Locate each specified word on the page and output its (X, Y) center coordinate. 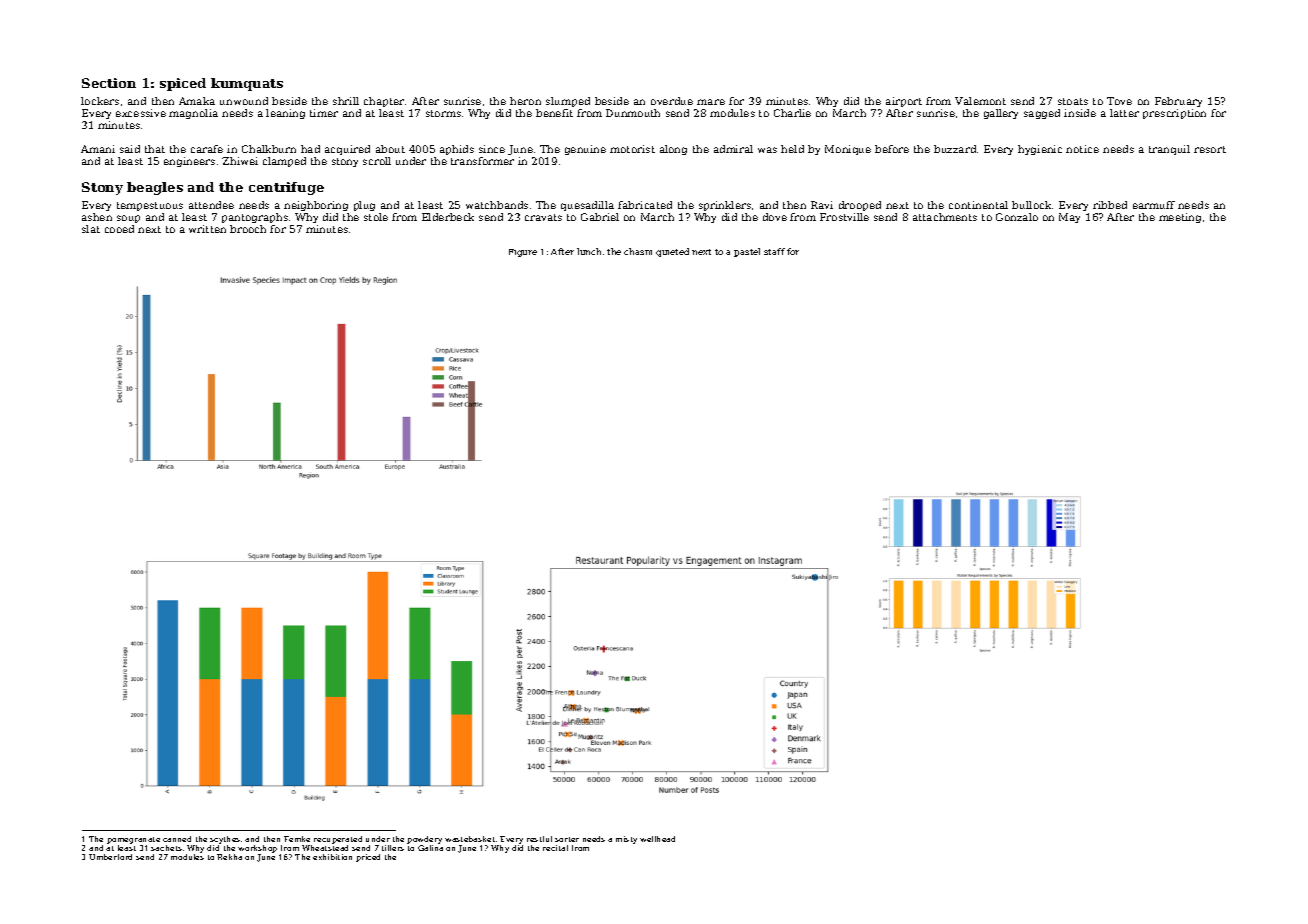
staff (774, 251)
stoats (1073, 101)
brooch (248, 229)
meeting (1180, 218)
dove (775, 217)
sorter (567, 839)
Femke (297, 839)
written (207, 229)
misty (626, 840)
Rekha (229, 857)
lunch (589, 251)
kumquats (247, 84)
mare (711, 102)
